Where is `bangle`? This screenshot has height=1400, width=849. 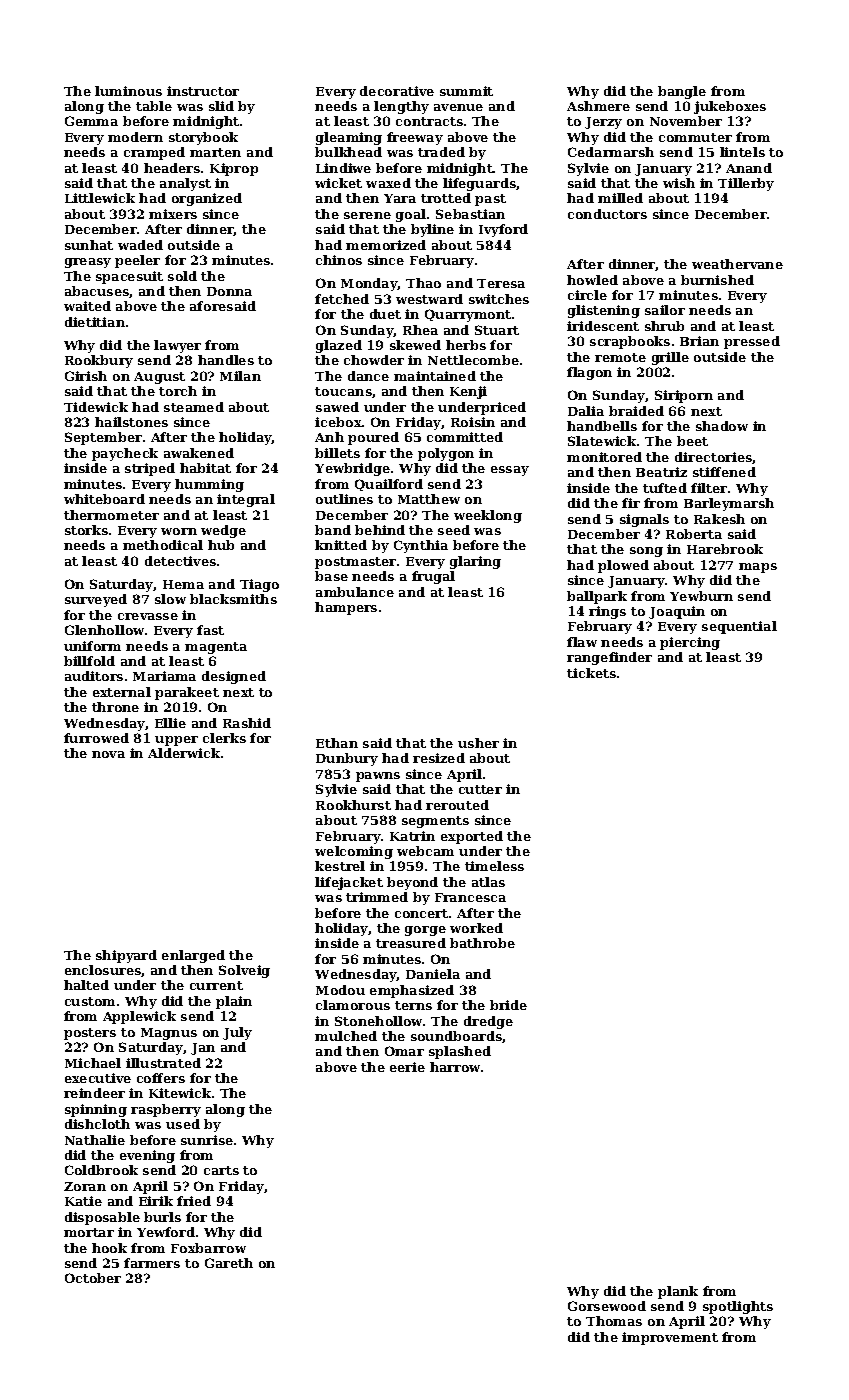 bangle is located at coordinates (682, 92).
